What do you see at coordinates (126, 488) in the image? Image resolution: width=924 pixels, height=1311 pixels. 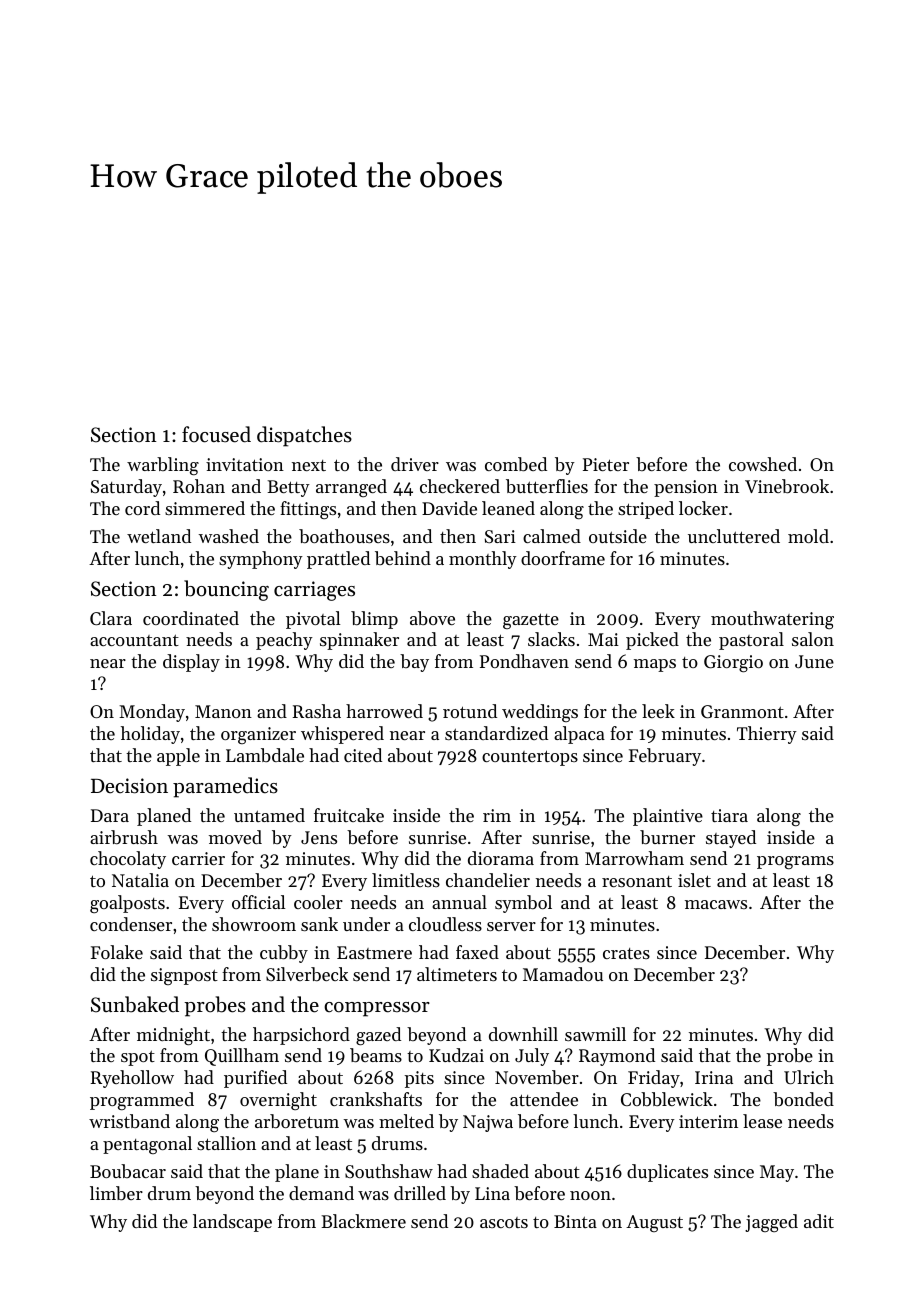 I see `Saturday` at bounding box center [126, 488].
